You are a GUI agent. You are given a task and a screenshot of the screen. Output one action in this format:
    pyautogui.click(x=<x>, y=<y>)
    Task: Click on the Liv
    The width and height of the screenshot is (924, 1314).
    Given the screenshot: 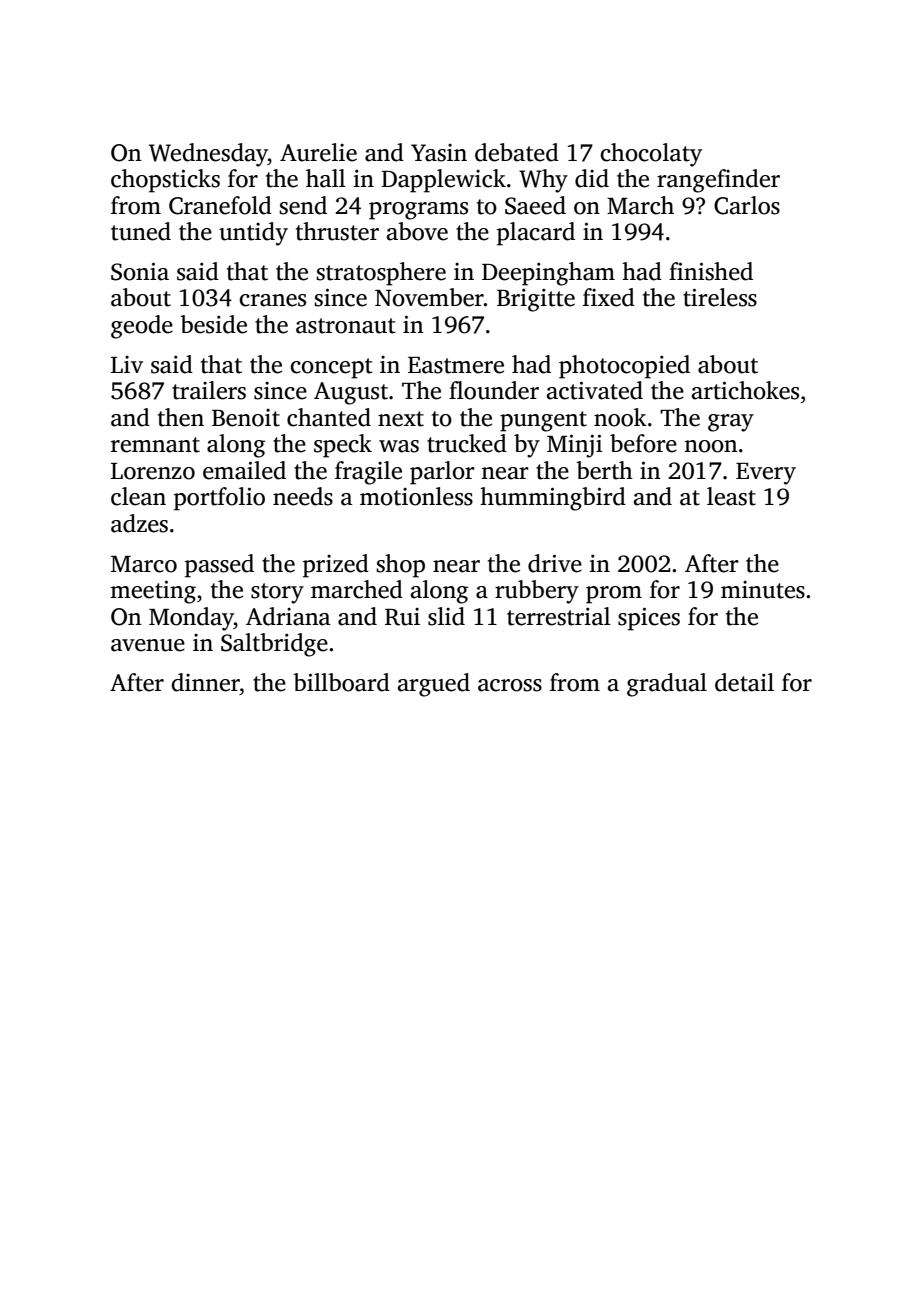 What is the action you would take?
    pyautogui.click(x=127, y=364)
